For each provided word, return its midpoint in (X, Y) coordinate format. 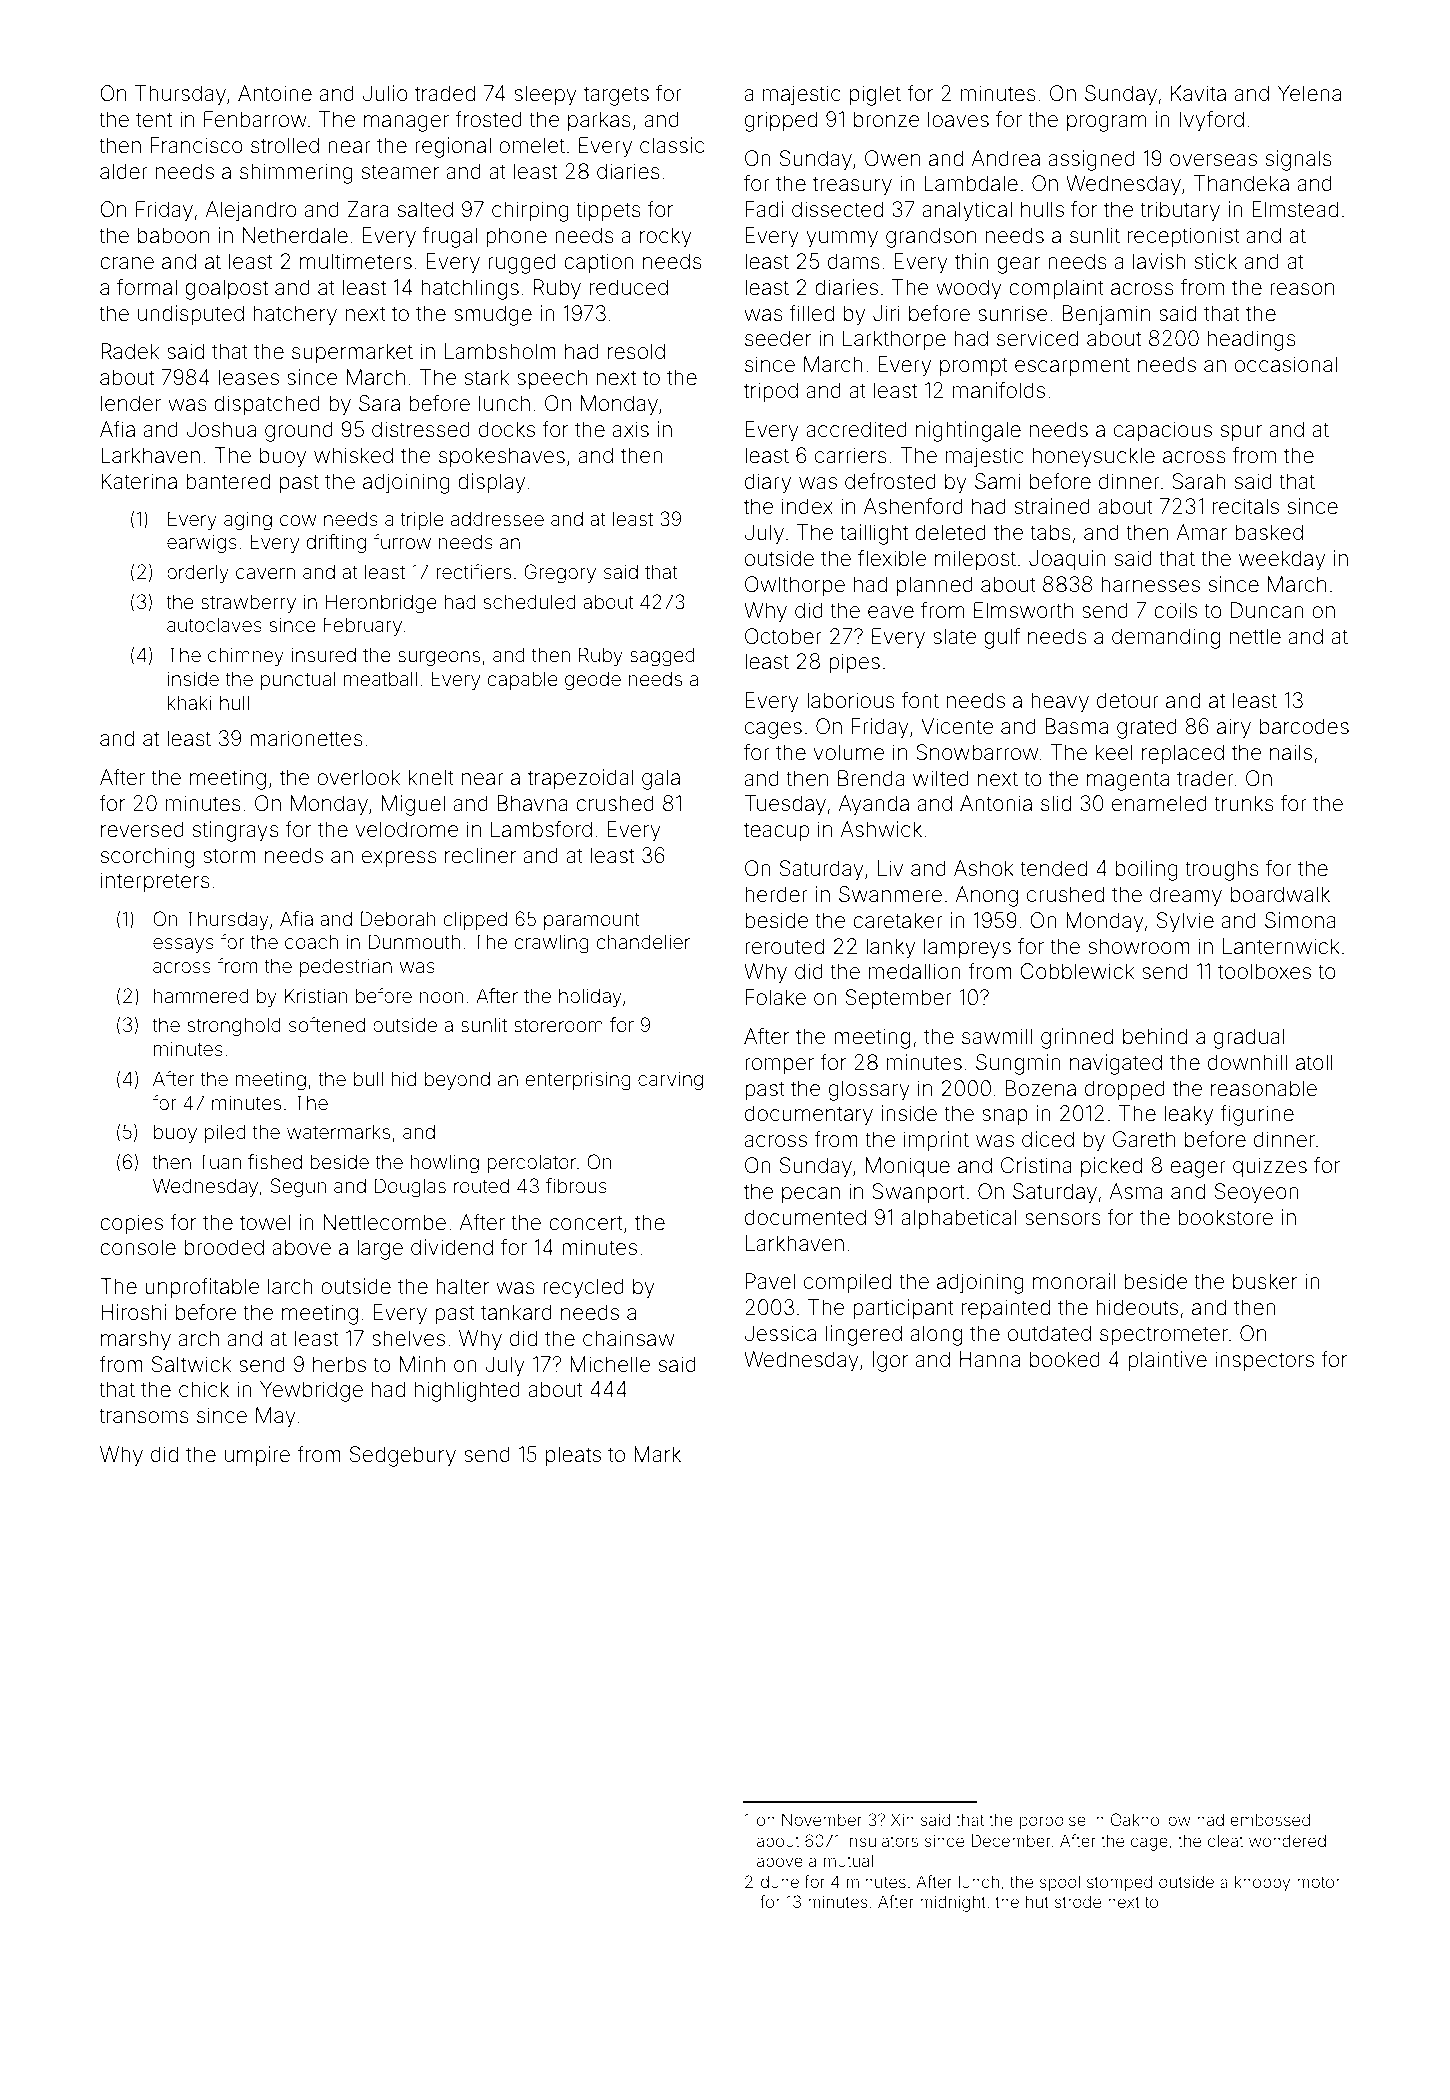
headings (1252, 340)
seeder (778, 338)
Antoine (275, 93)
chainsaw (628, 1338)
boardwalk (1280, 894)
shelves (408, 1338)
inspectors (1264, 1361)
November (822, 1819)
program (1106, 123)
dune (780, 1882)
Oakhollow (1151, 1819)
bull (368, 1078)
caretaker (898, 920)
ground (299, 431)
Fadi (764, 209)
